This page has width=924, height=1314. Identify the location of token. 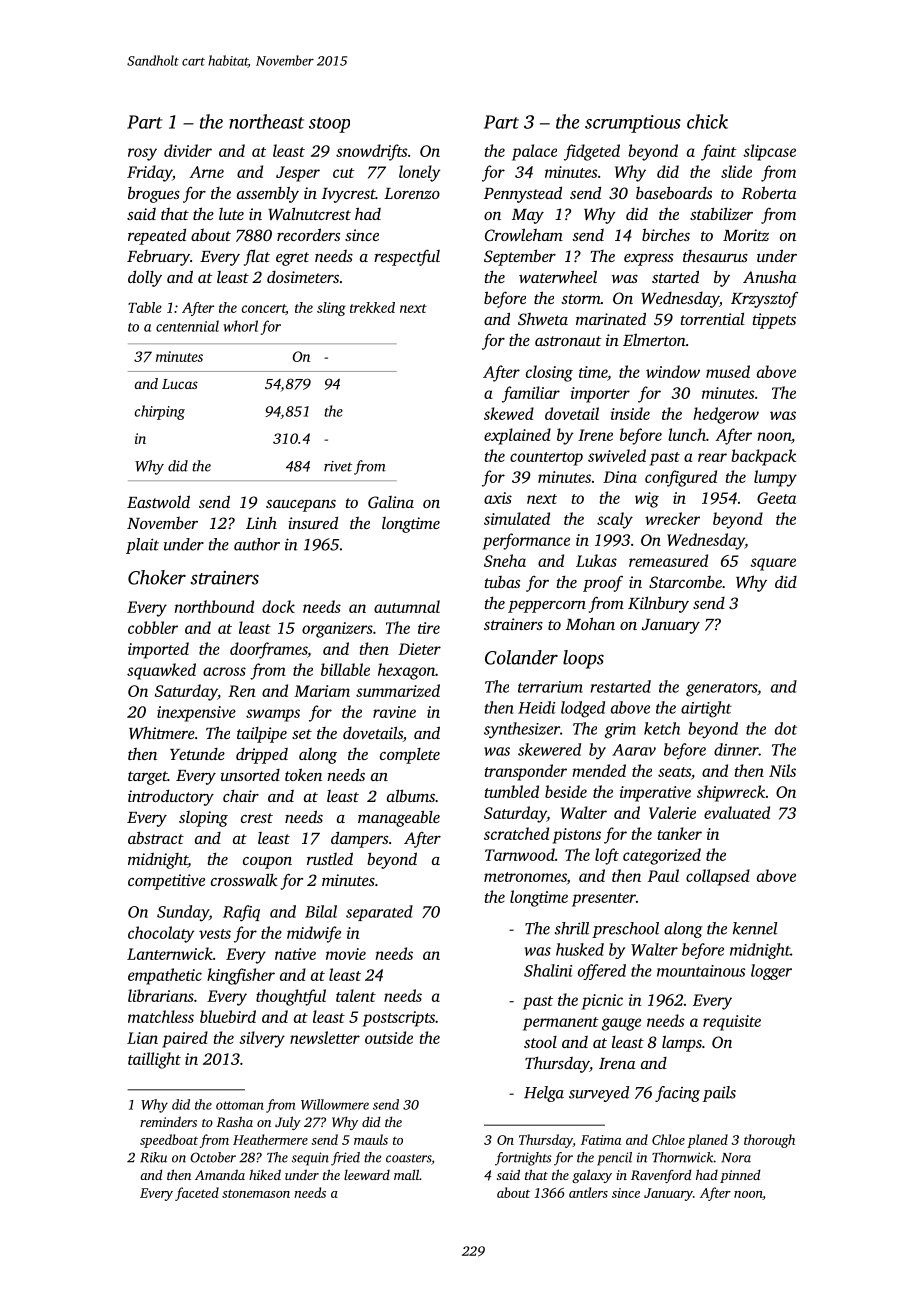
(303, 774).
